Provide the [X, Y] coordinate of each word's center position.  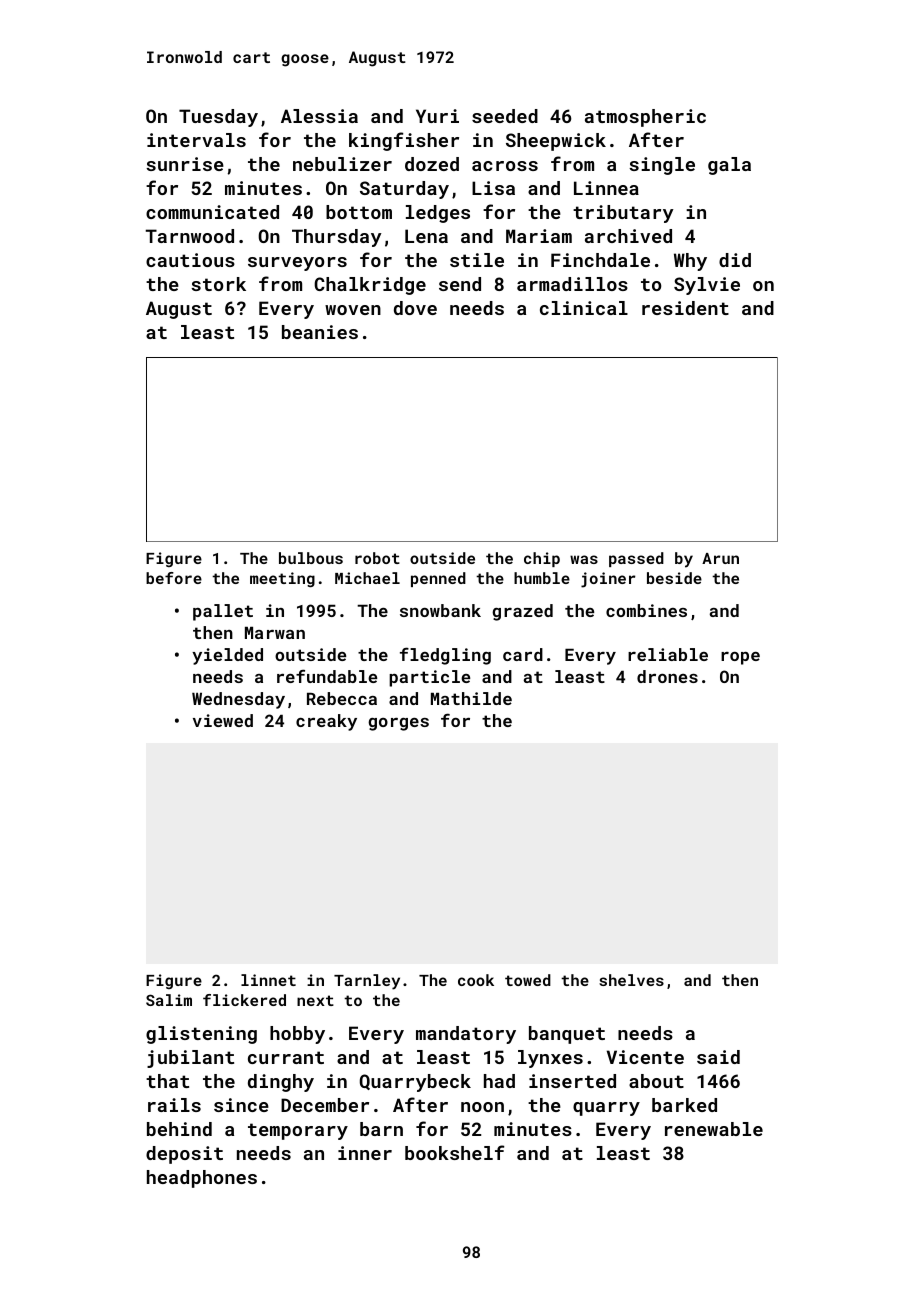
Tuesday [218, 118]
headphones [202, 1179]
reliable [668, 654]
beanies [320, 332]
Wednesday [238, 700]
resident [685, 308]
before [174, 578]
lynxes [550, 1059]
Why [690, 262]
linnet [268, 980]
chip [542, 559]
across [505, 166]
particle [429, 678]
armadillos [572, 284]
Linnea [606, 188]
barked [684, 1105]
